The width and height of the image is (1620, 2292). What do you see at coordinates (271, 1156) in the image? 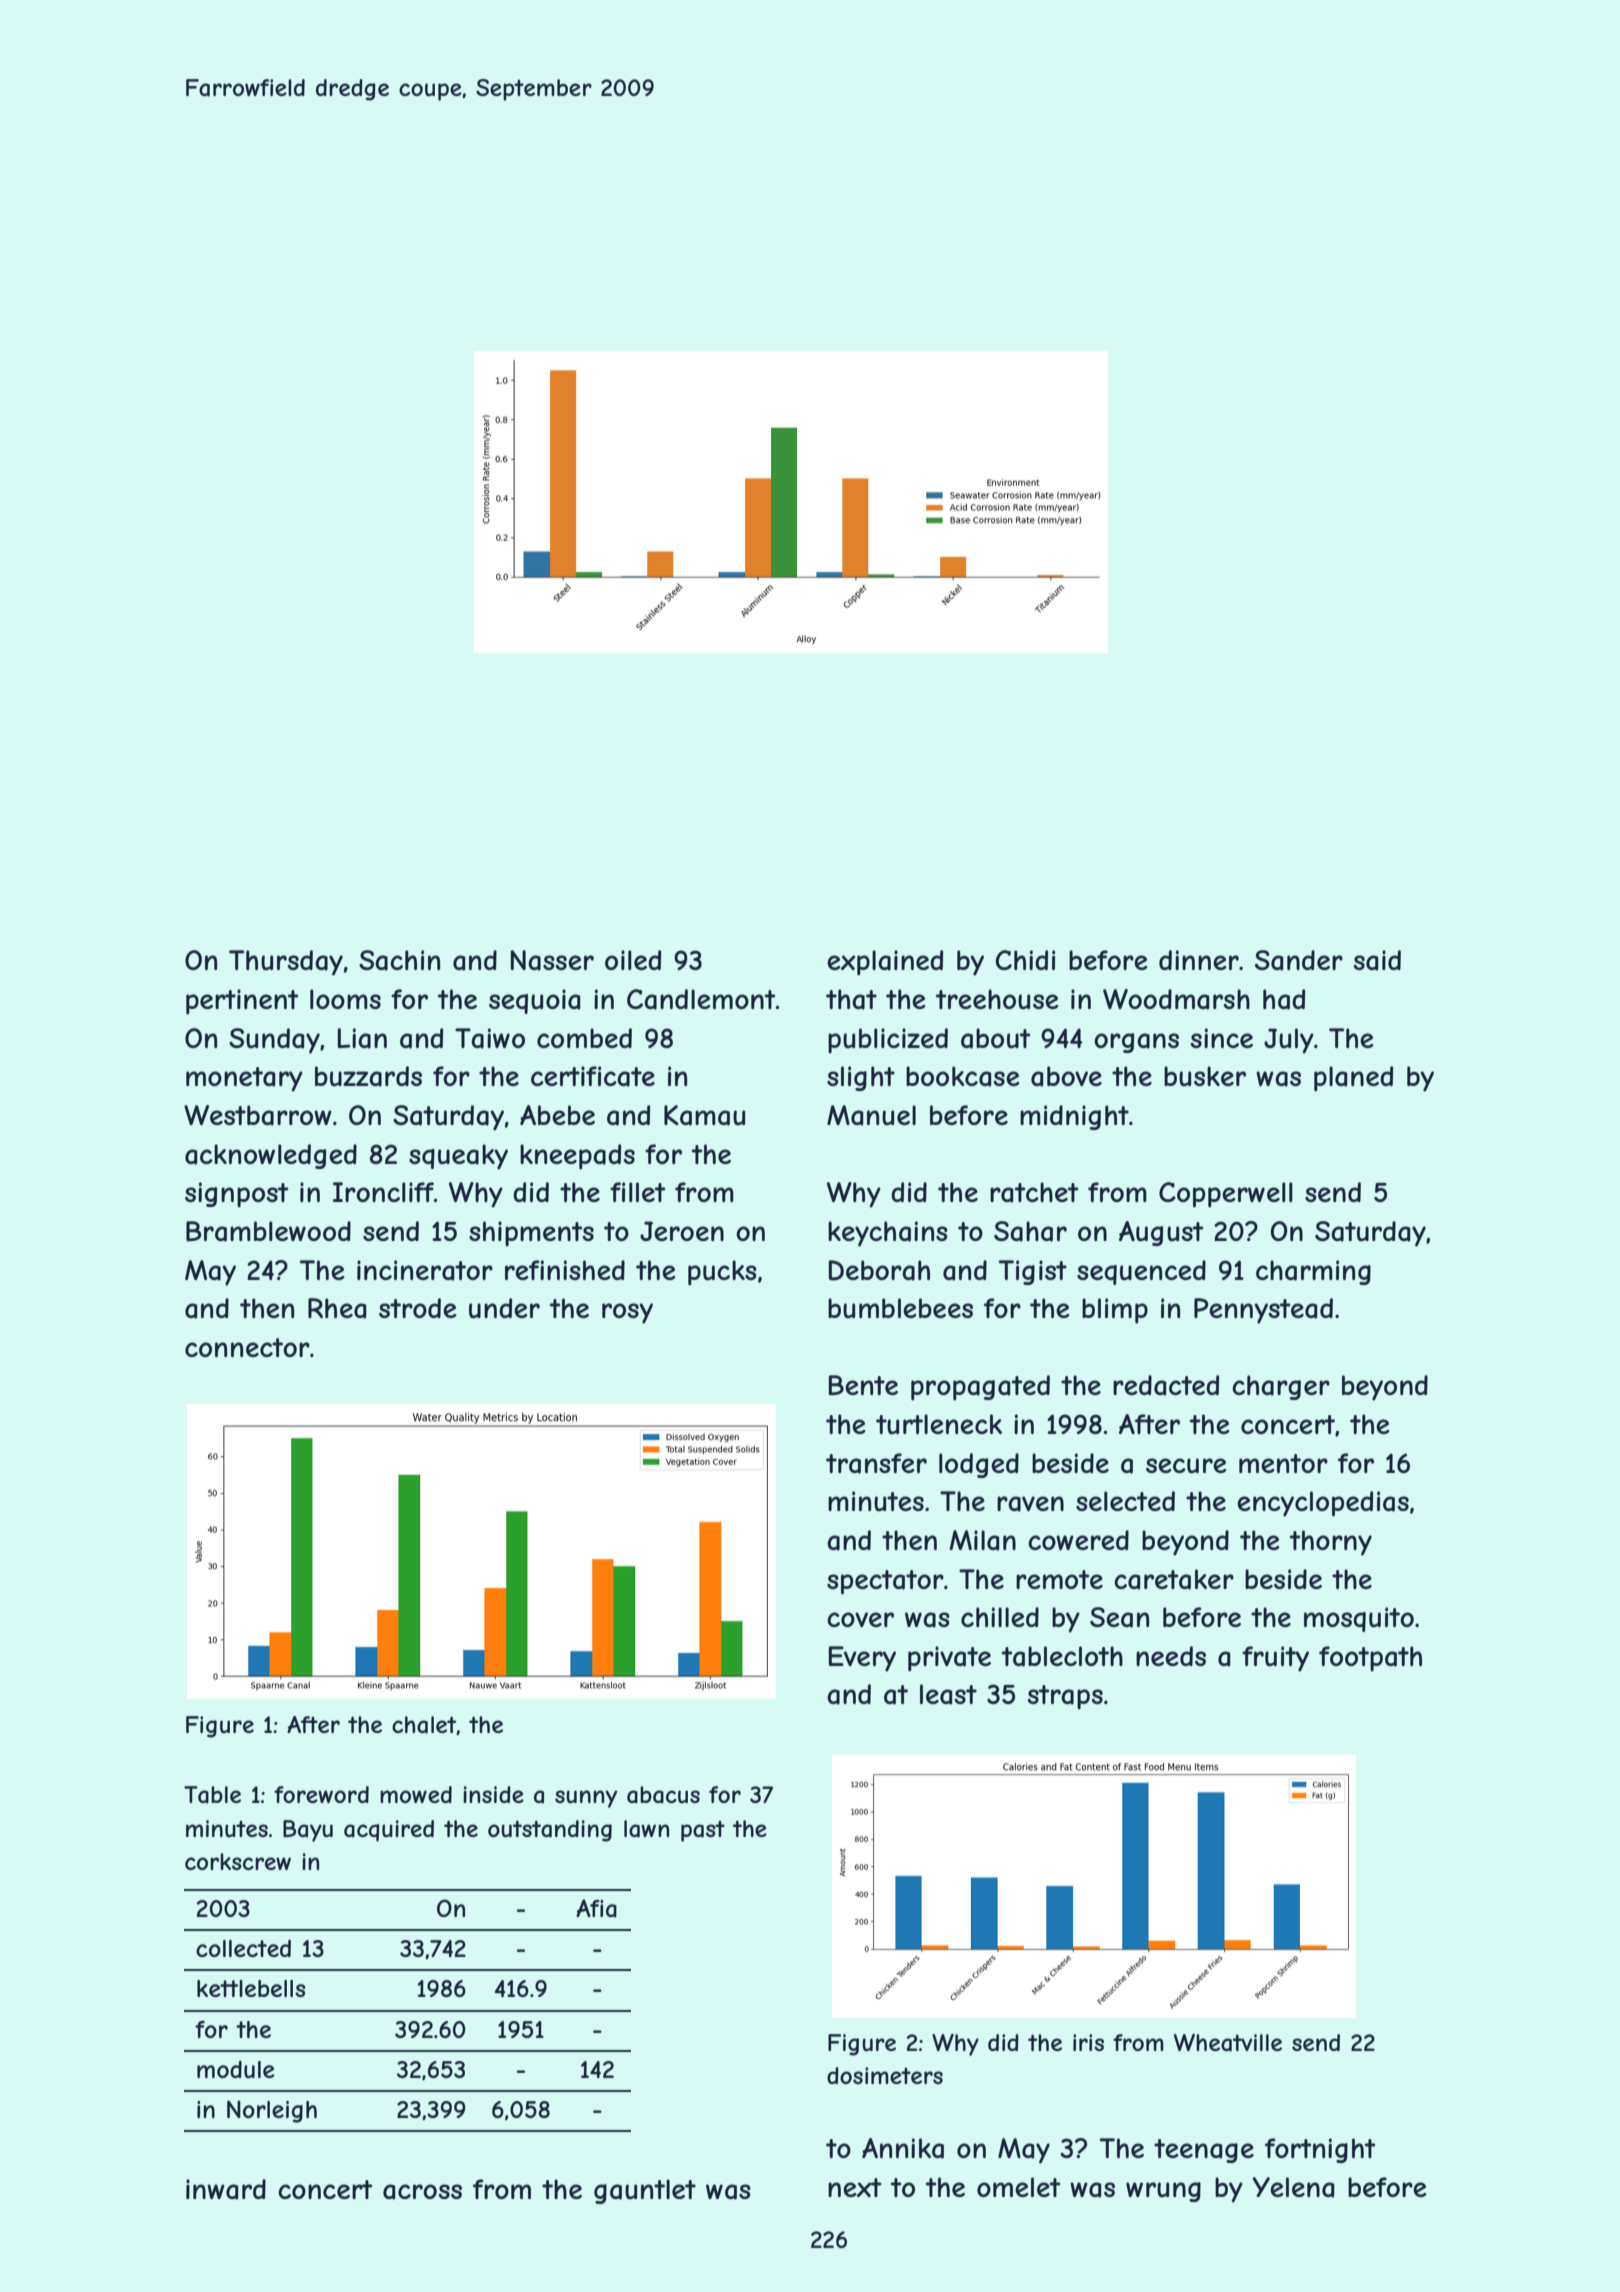
I see `acknowledged` at bounding box center [271, 1156].
